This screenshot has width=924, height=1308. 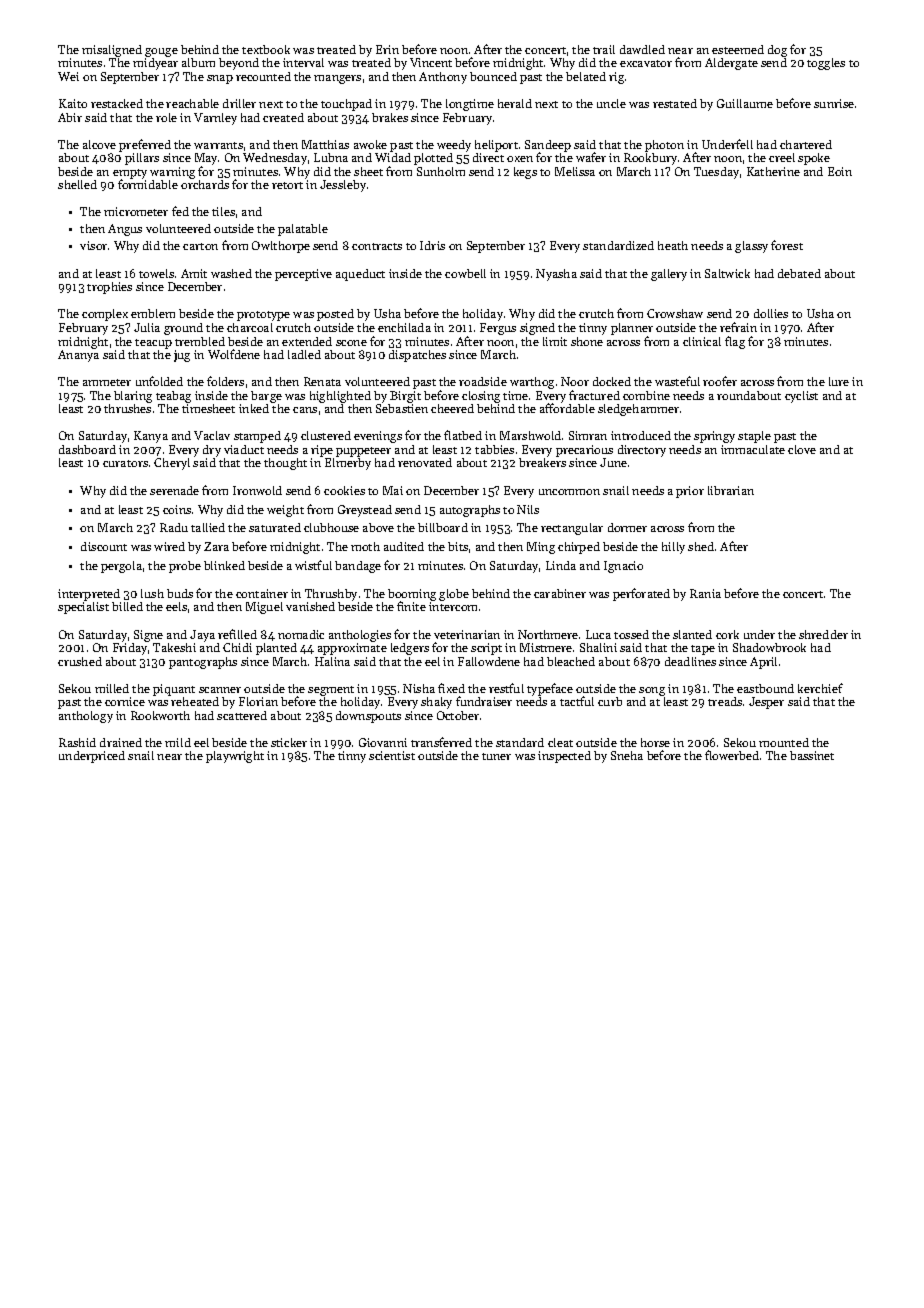 I want to click on chartered, so click(x=806, y=144).
